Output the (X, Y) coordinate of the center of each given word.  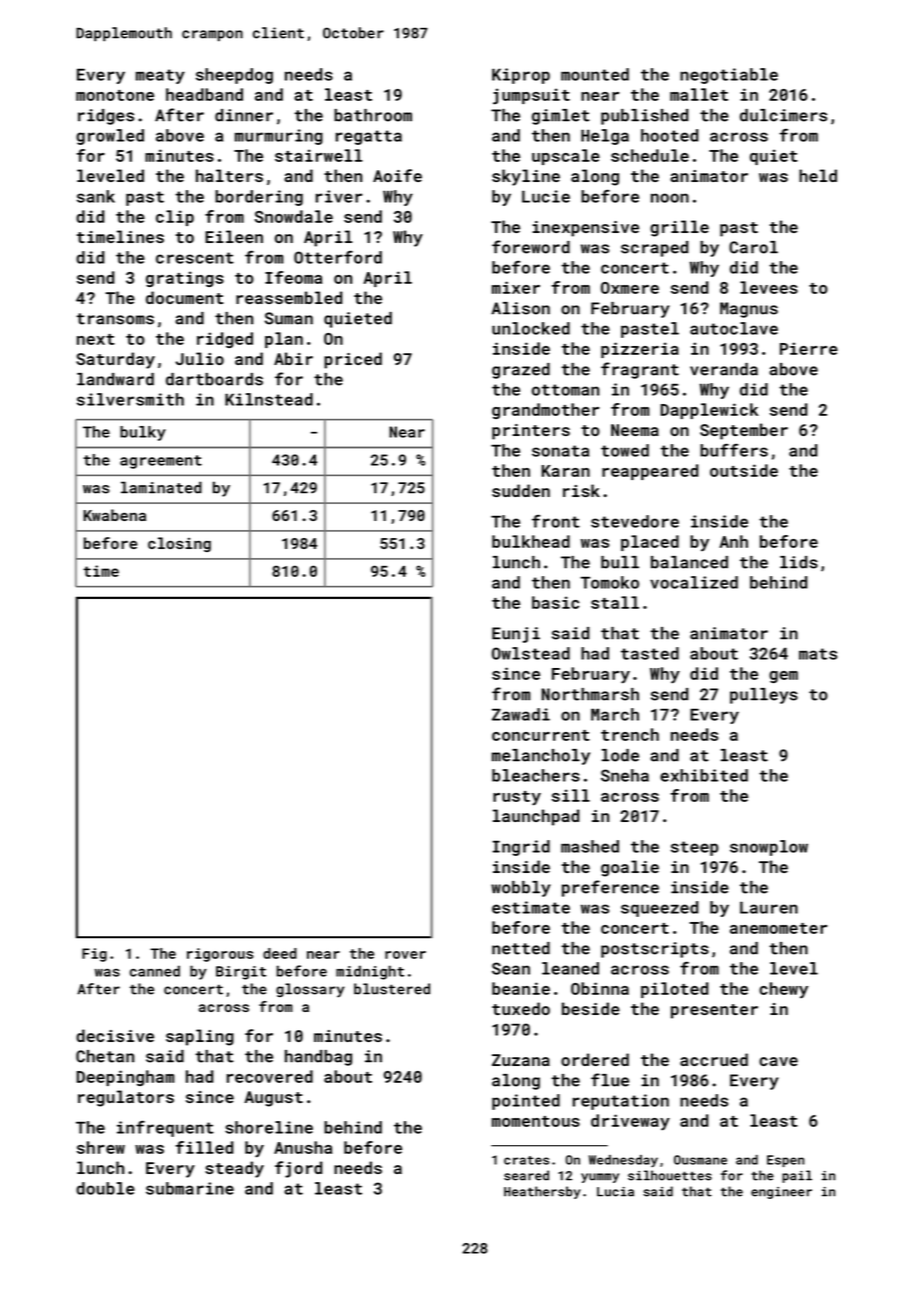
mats (818, 654)
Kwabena (114, 515)
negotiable (729, 76)
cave (778, 1061)
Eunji (516, 635)
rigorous (220, 955)
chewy (783, 990)
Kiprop (521, 76)
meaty (160, 76)
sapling (200, 1037)
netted (521, 948)
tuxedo (521, 1008)
